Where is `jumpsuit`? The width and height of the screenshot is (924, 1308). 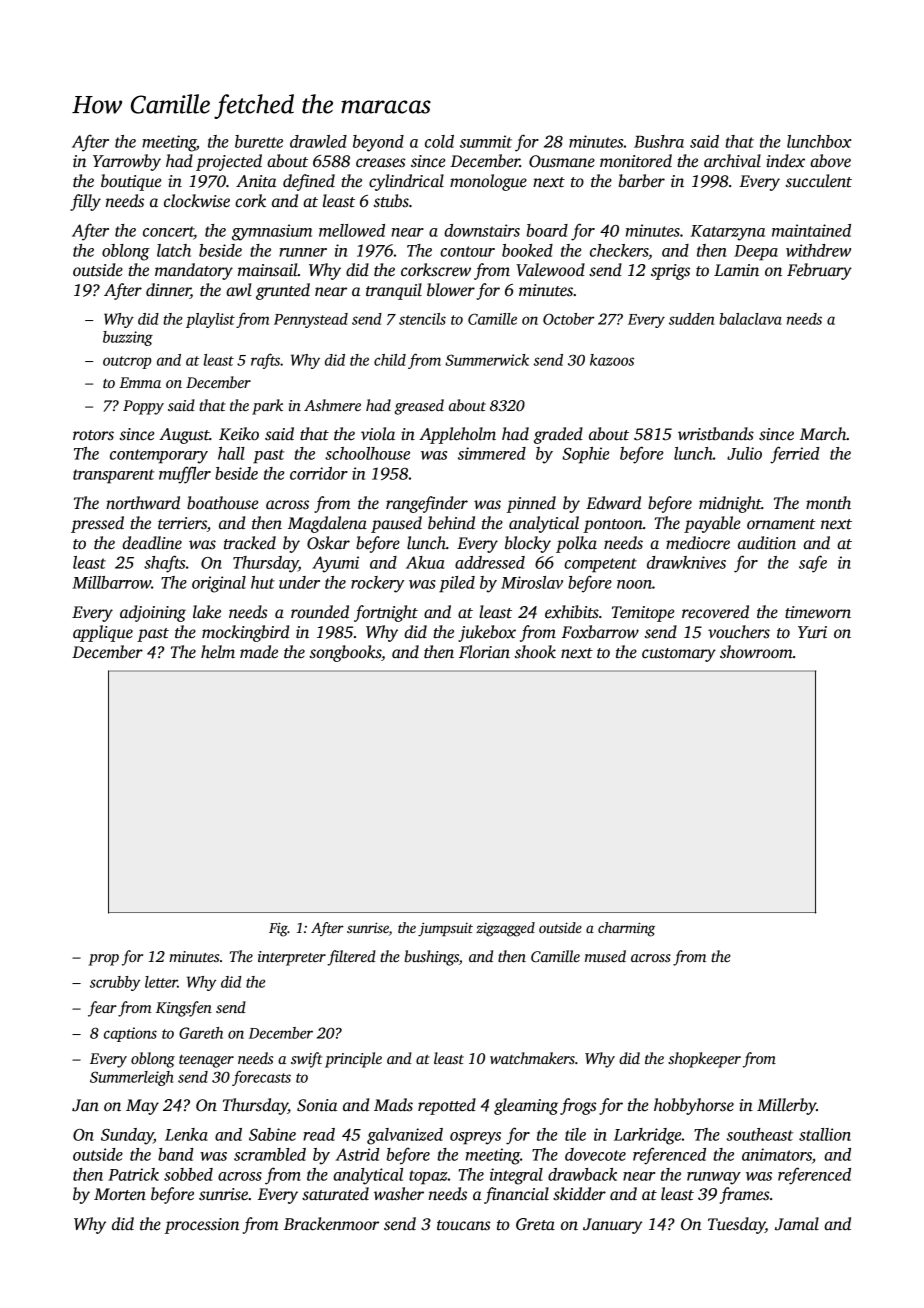 jumpsuit is located at coordinates (445, 929).
